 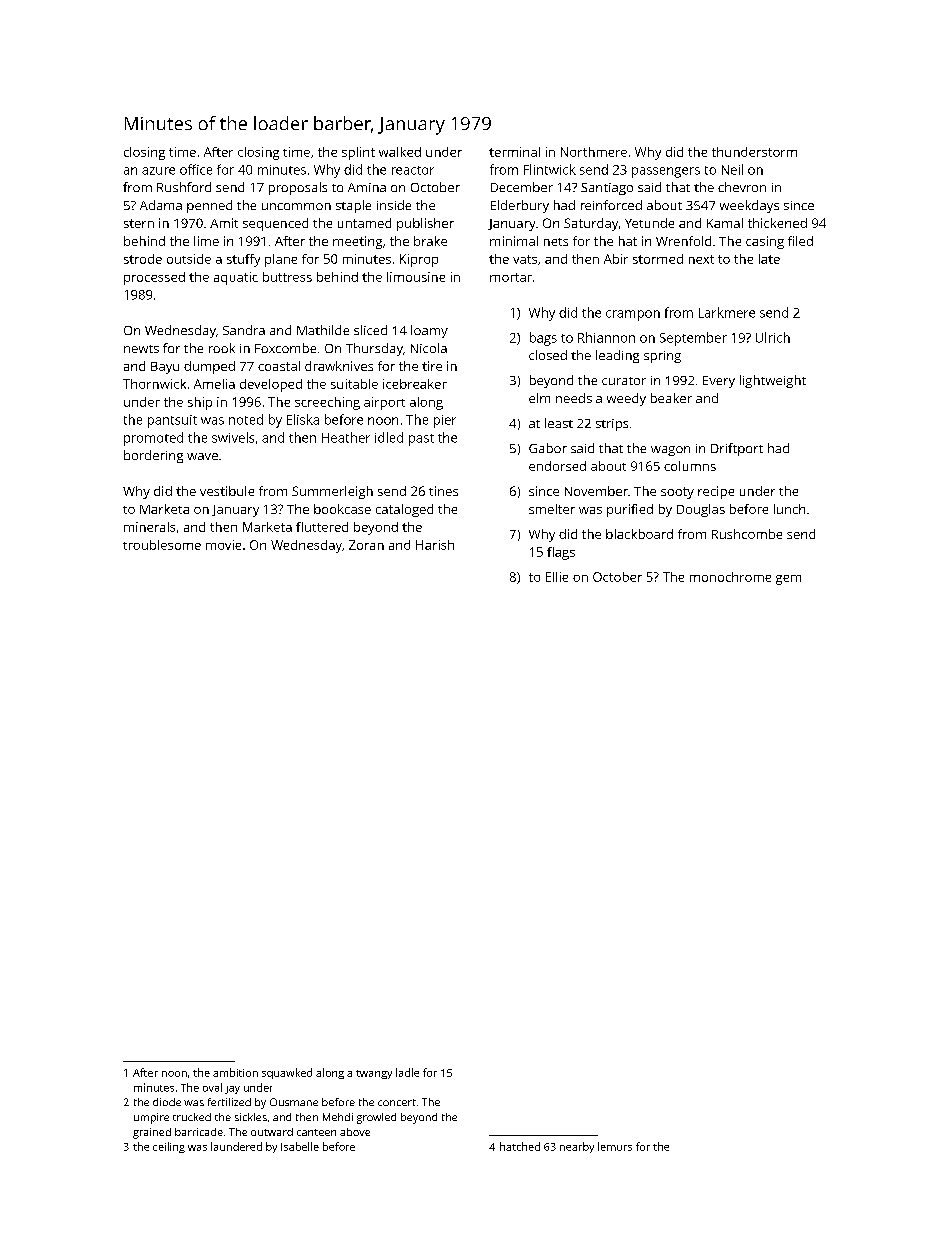 What do you see at coordinates (332, 492) in the screenshot?
I see `Summerleigh` at bounding box center [332, 492].
